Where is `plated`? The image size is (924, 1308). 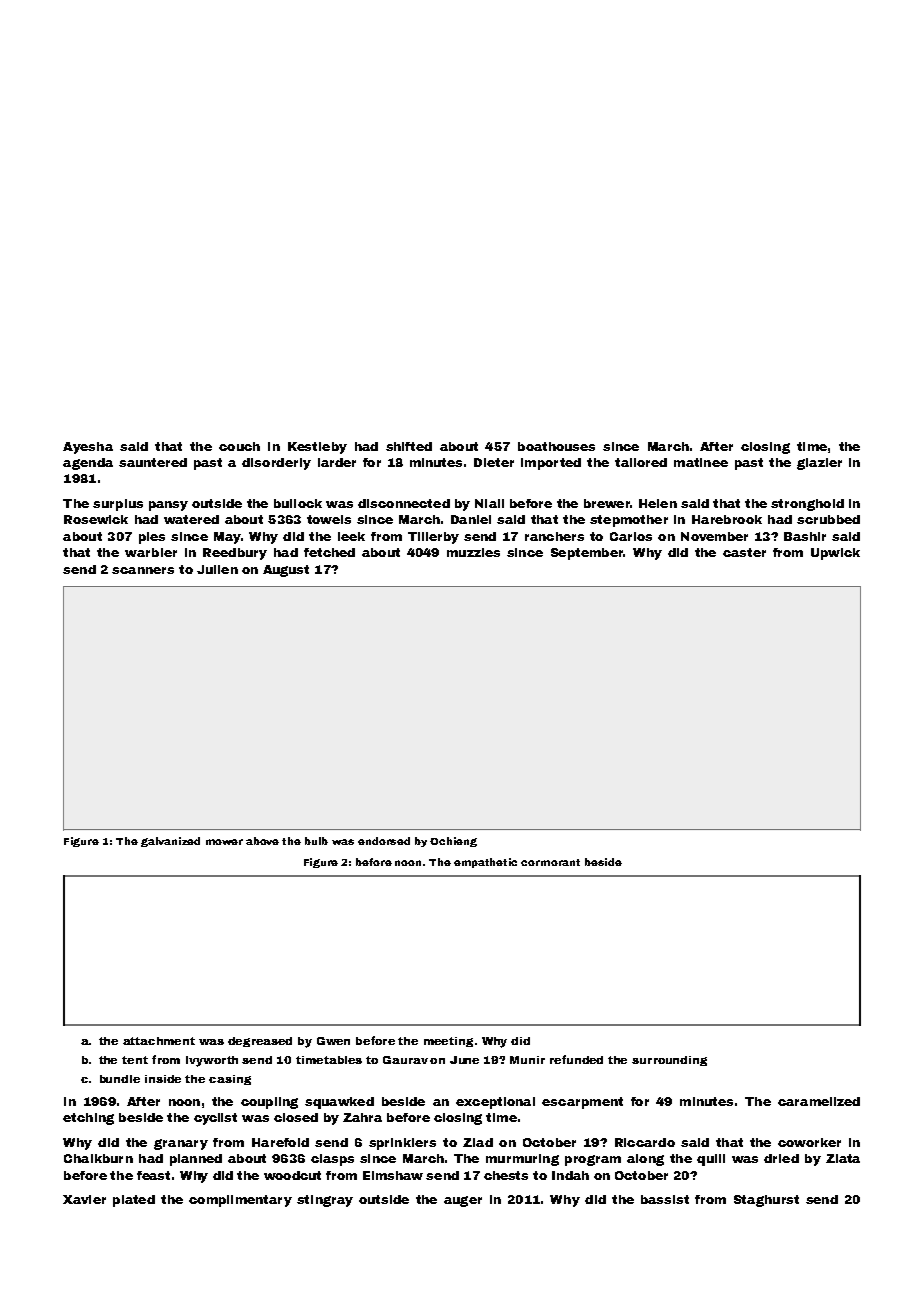
plated is located at coordinates (134, 1201).
